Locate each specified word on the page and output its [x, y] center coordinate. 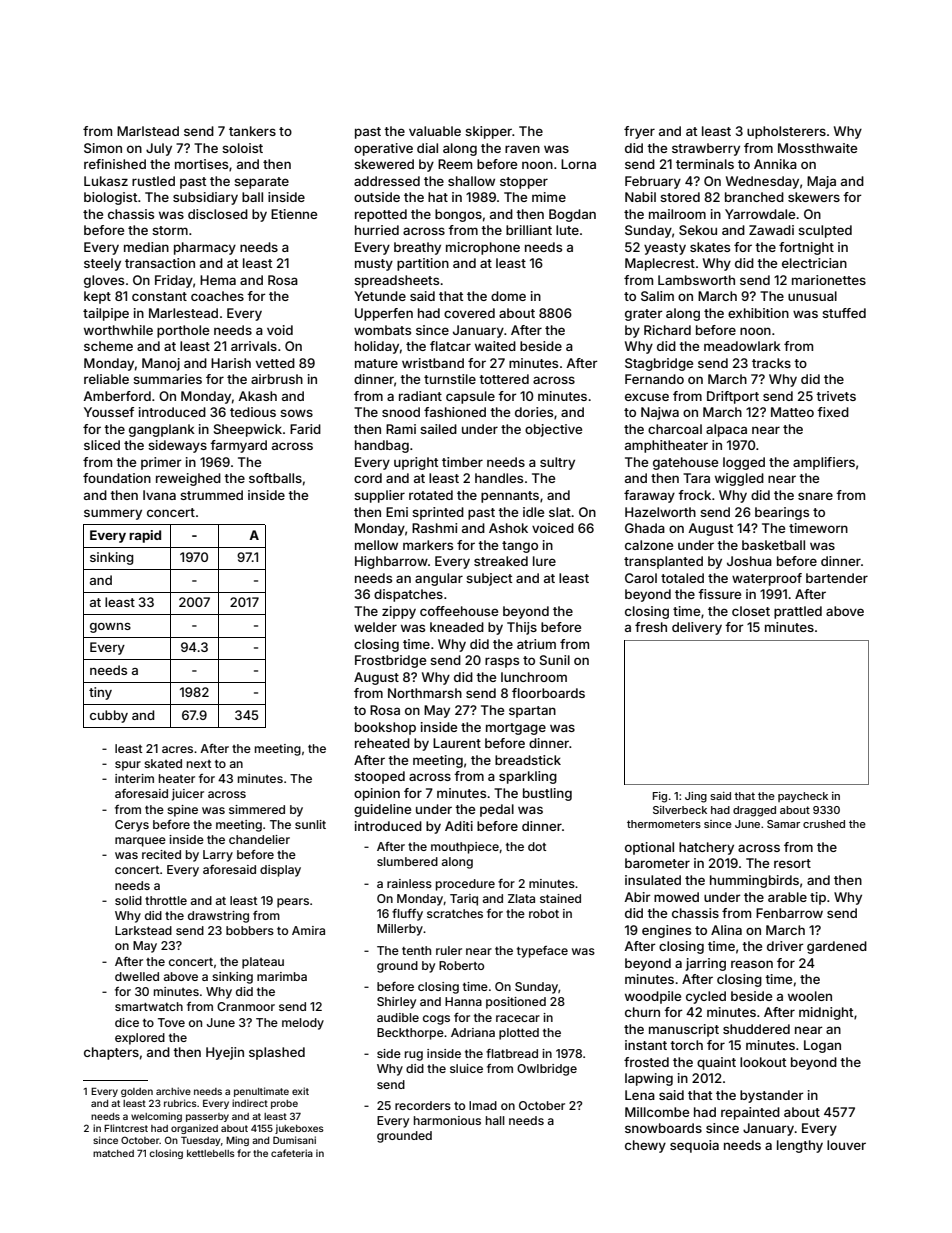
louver [846, 1145]
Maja [821, 182]
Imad [483, 1105]
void [280, 330]
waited [495, 346]
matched [113, 1153]
